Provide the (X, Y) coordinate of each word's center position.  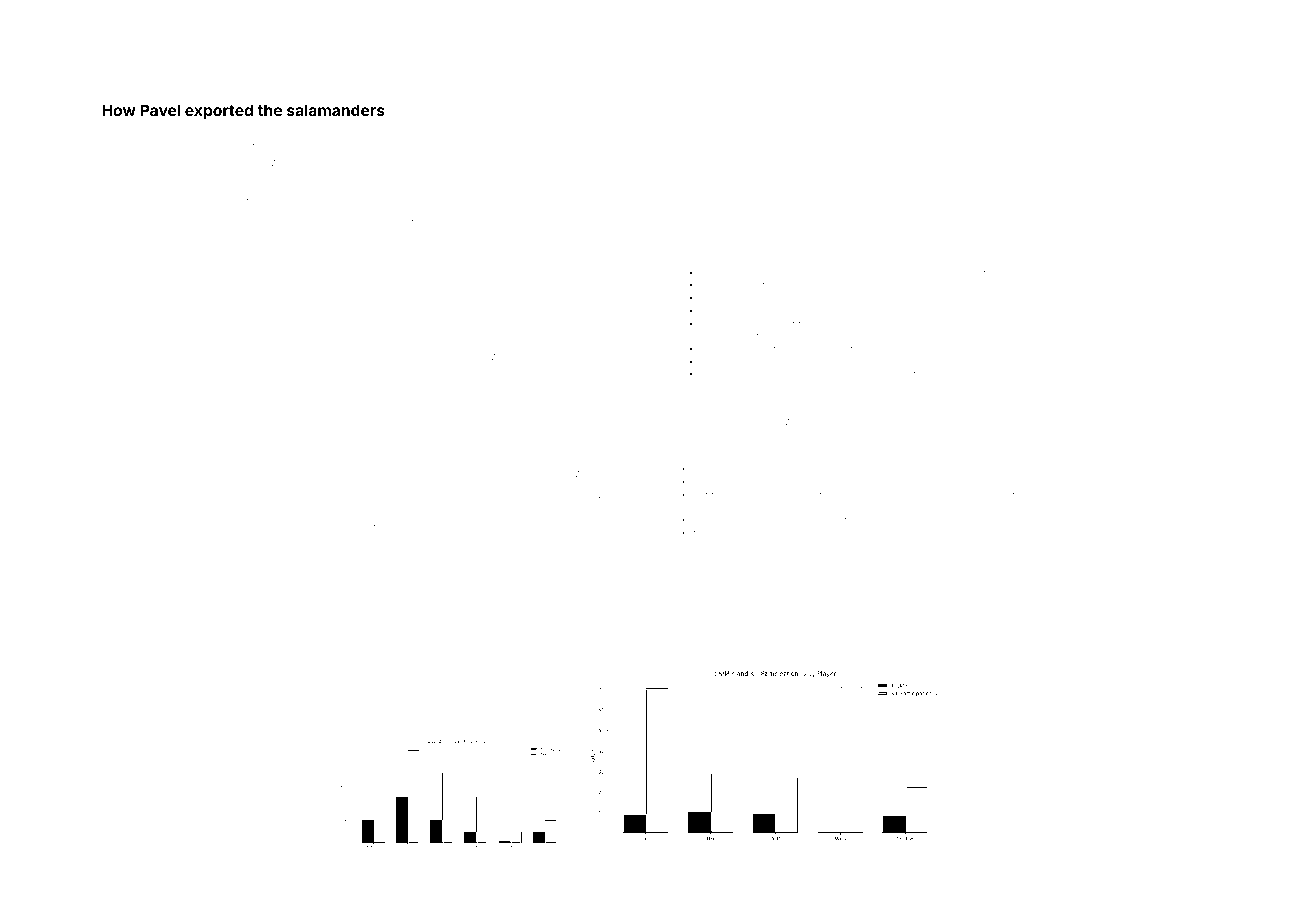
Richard (505, 487)
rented (319, 529)
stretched (314, 439)
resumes (539, 163)
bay (798, 469)
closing (146, 135)
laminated (1101, 421)
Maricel (894, 210)
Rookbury (880, 494)
